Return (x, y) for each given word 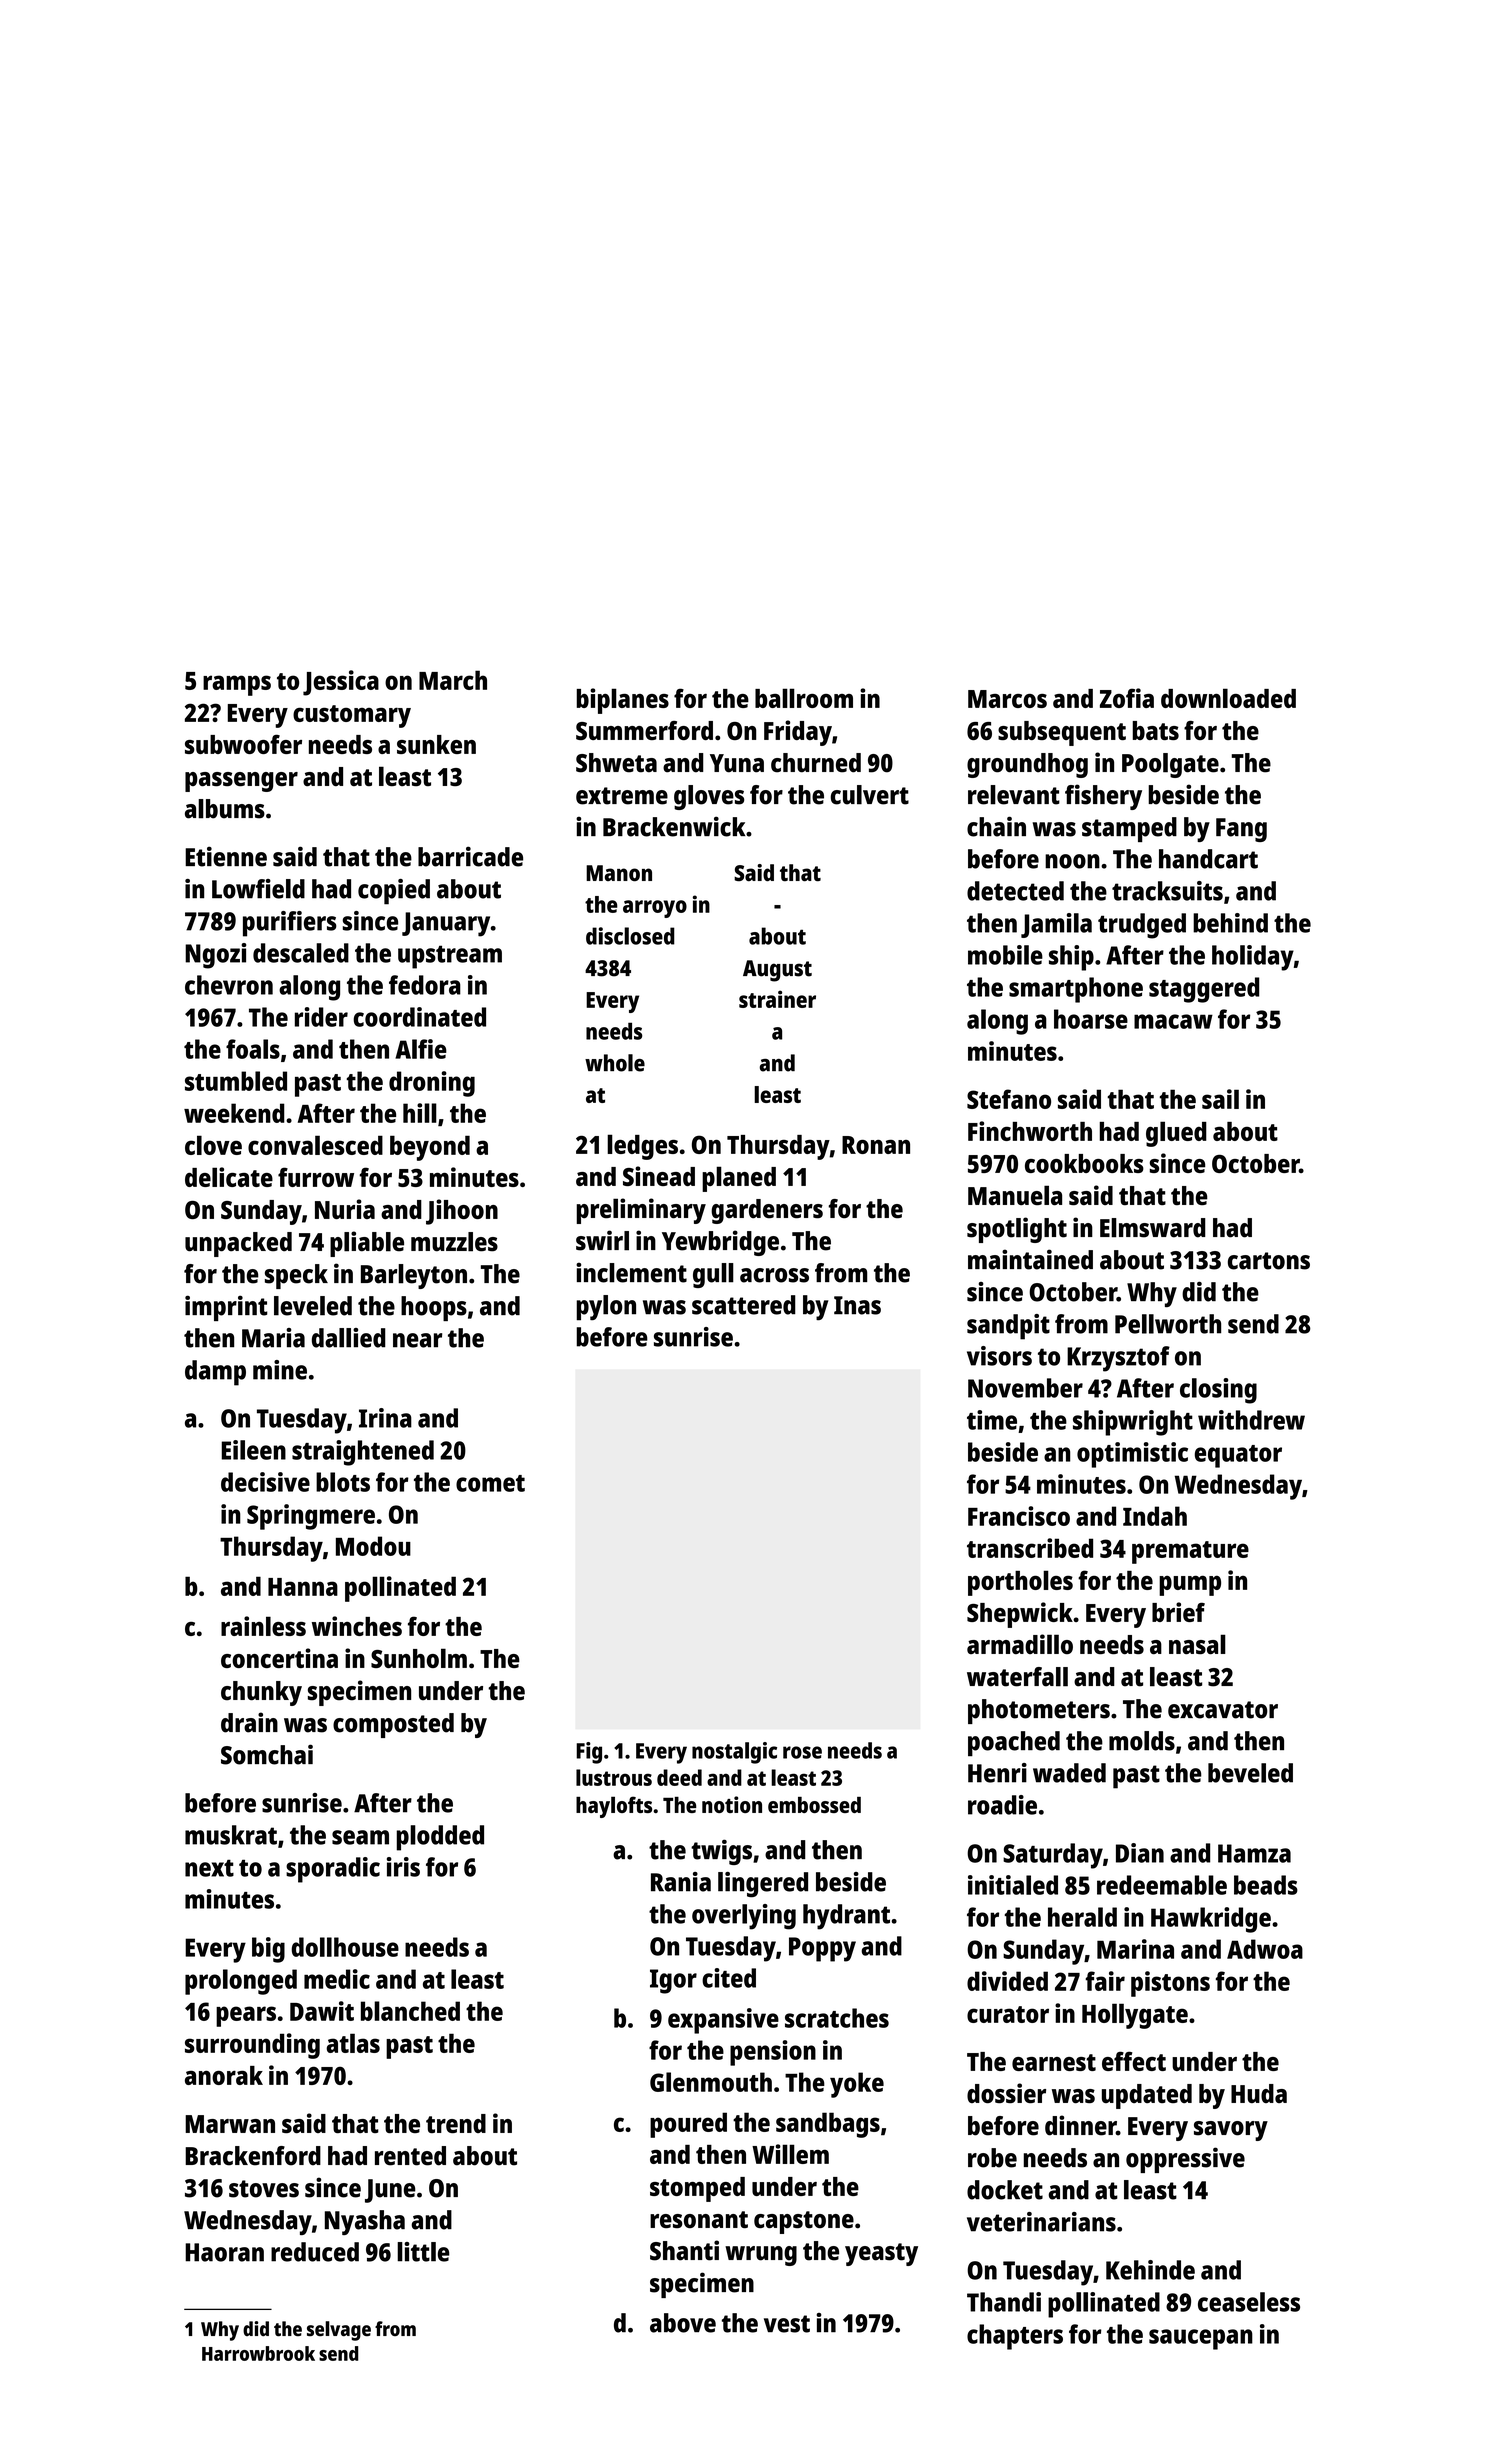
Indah (1155, 1516)
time (992, 1420)
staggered (1204, 990)
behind (1230, 923)
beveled (1250, 1773)
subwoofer (243, 744)
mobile (1005, 955)
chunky (261, 1693)
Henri (997, 1773)
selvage (339, 2331)
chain (996, 826)
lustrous (614, 1777)
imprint (226, 1308)
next (209, 1868)
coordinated (419, 1017)
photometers (1039, 1711)
